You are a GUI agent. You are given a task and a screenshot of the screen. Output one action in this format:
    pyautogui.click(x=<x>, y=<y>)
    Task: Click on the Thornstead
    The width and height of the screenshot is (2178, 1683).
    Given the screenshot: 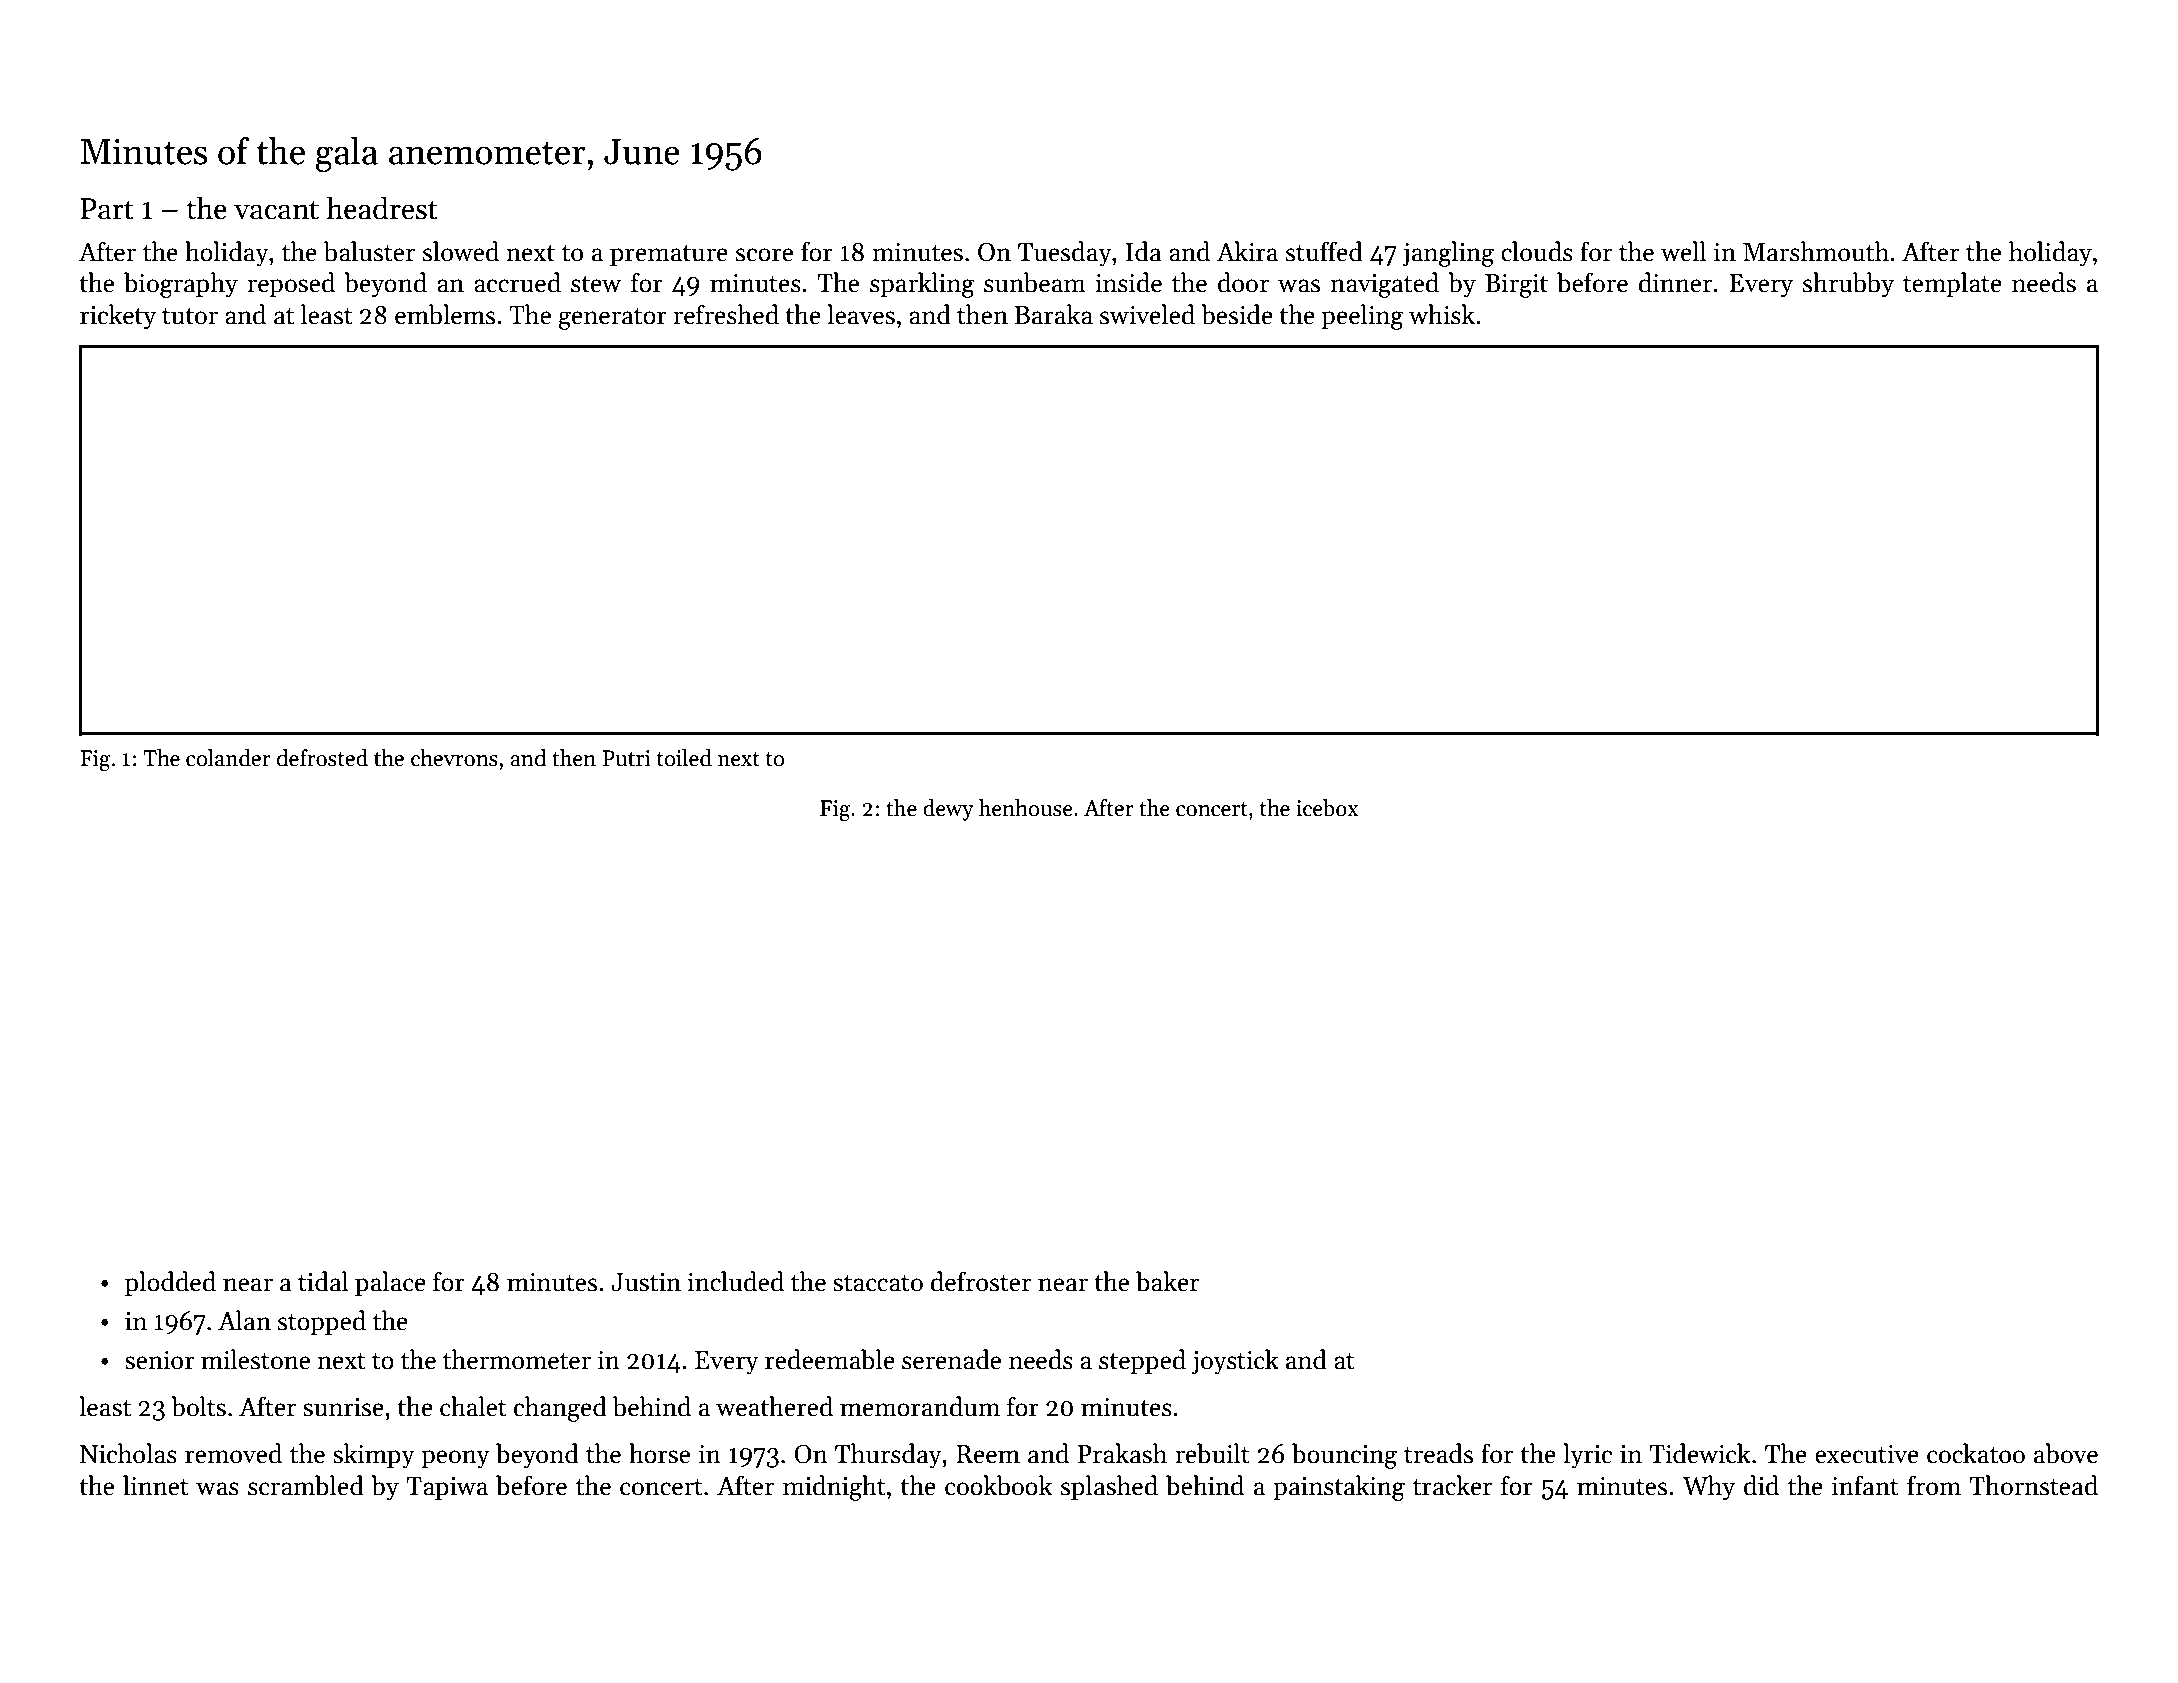 What is the action you would take?
    pyautogui.click(x=2034, y=1485)
